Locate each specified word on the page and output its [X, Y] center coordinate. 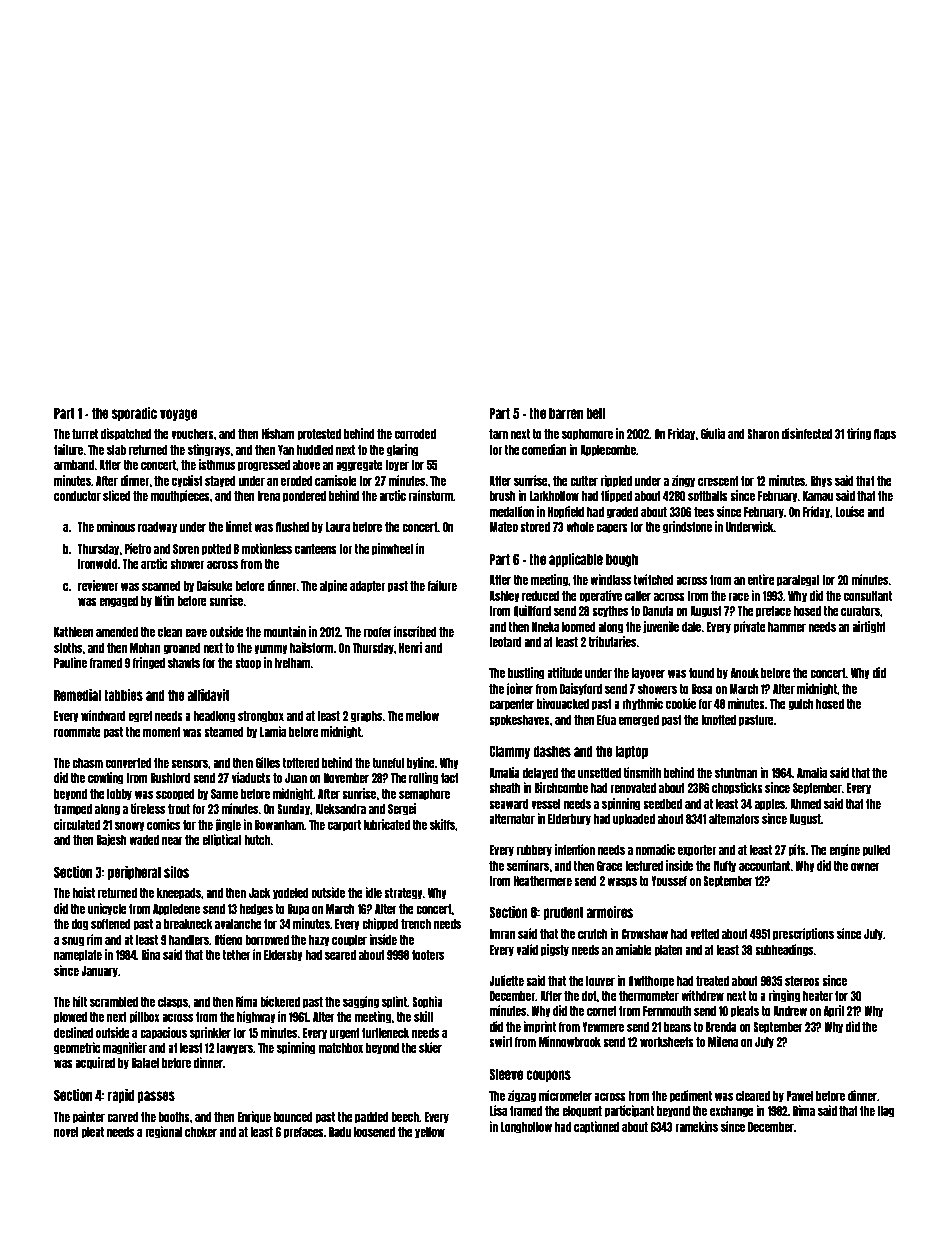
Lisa [498, 1110]
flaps [885, 435]
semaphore [424, 795]
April [834, 1011]
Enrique [254, 1117]
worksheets [667, 1042]
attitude [565, 672]
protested [319, 435]
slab [116, 450]
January [99, 972]
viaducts [251, 777]
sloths [68, 648]
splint [394, 1002]
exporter [697, 851]
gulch [800, 705]
